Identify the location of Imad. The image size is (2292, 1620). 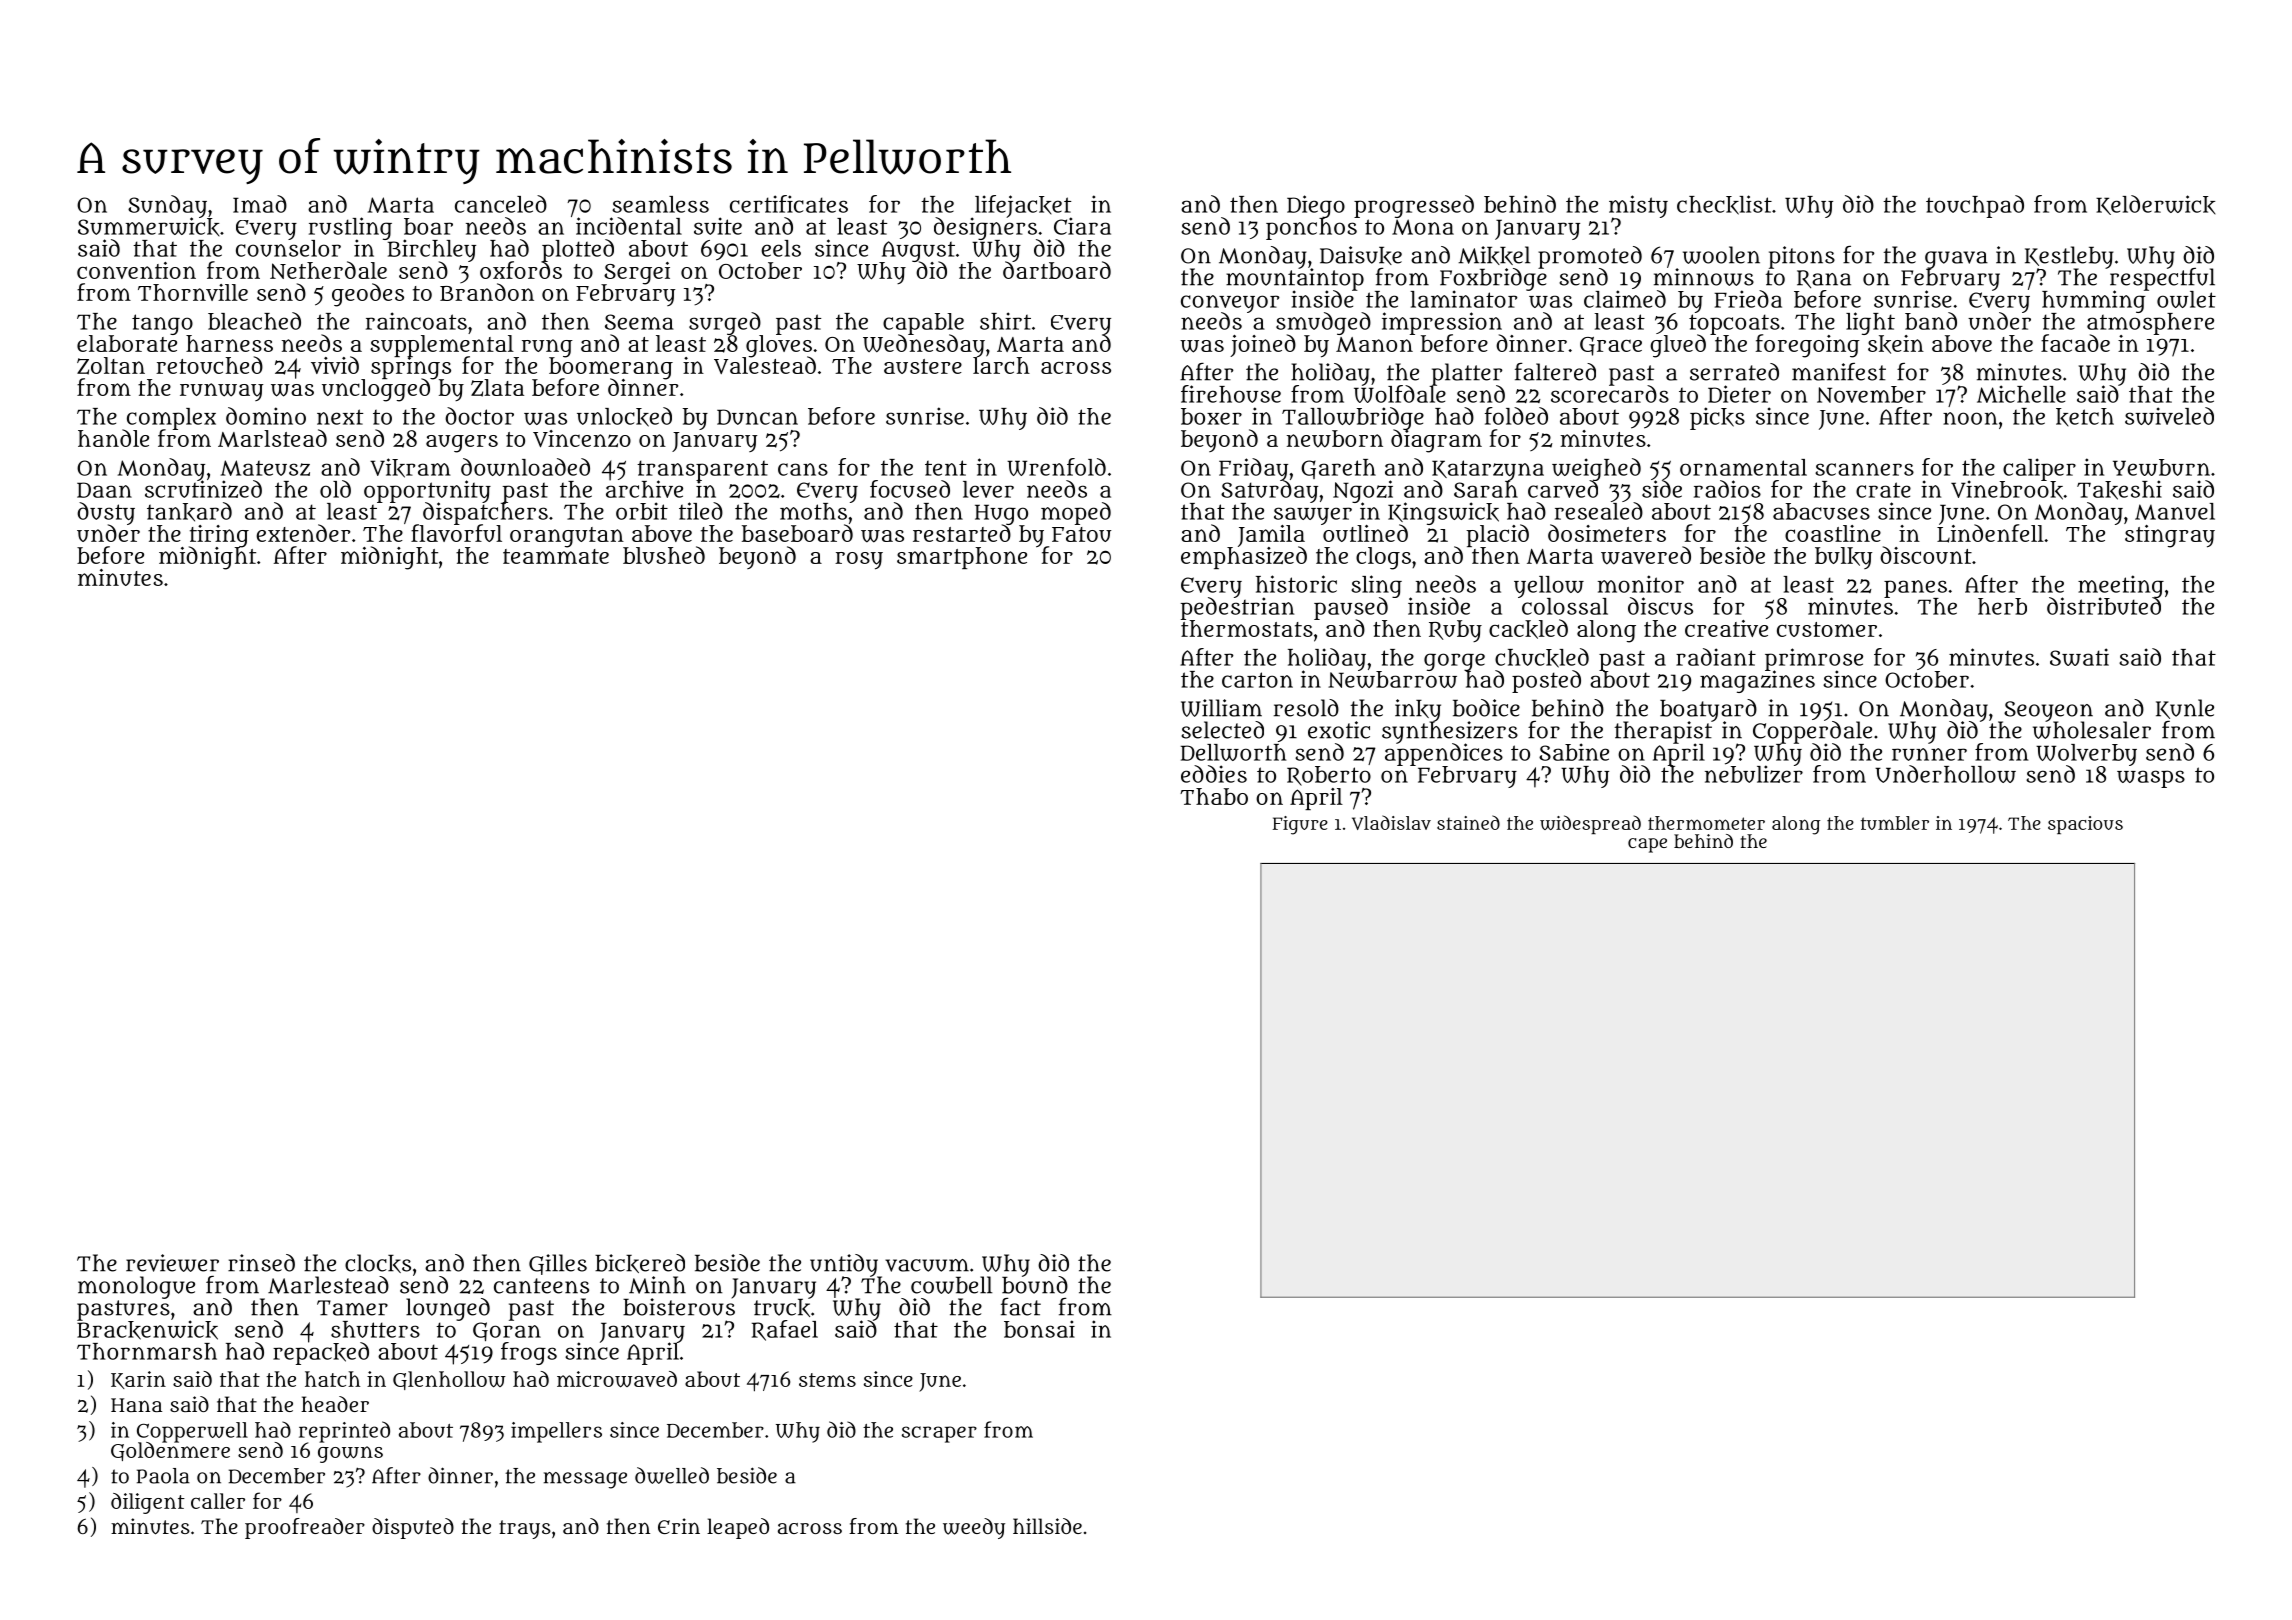
(260, 204).
